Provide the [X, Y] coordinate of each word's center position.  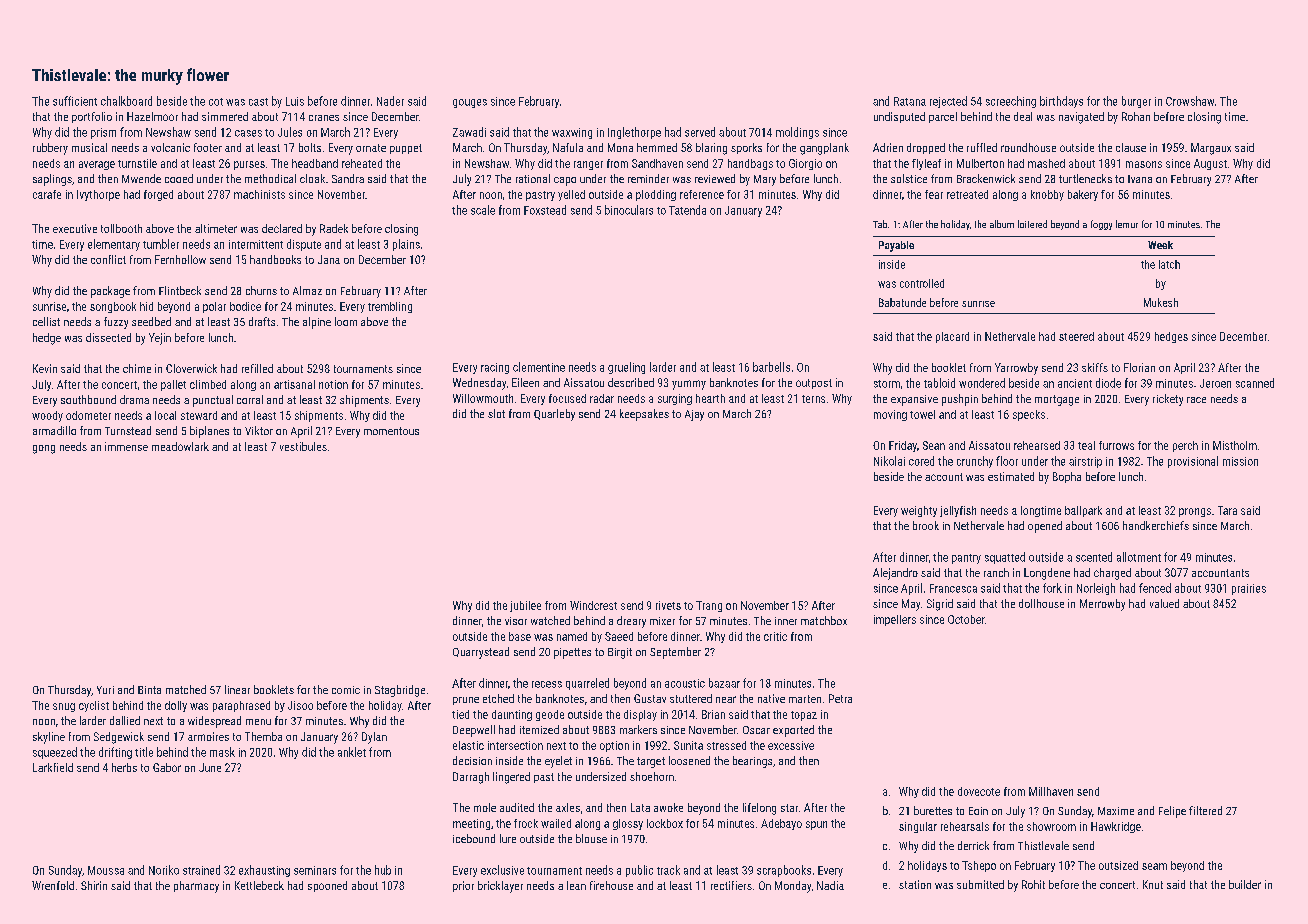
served [700, 132]
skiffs [1095, 367]
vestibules [303, 446]
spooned [327, 886]
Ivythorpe [98, 195]
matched [186, 689]
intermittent [256, 244]
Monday [793, 887]
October [966, 619]
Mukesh [1161, 302]
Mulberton [980, 163]
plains [406, 245]
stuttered [691, 698]
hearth [710, 398]
